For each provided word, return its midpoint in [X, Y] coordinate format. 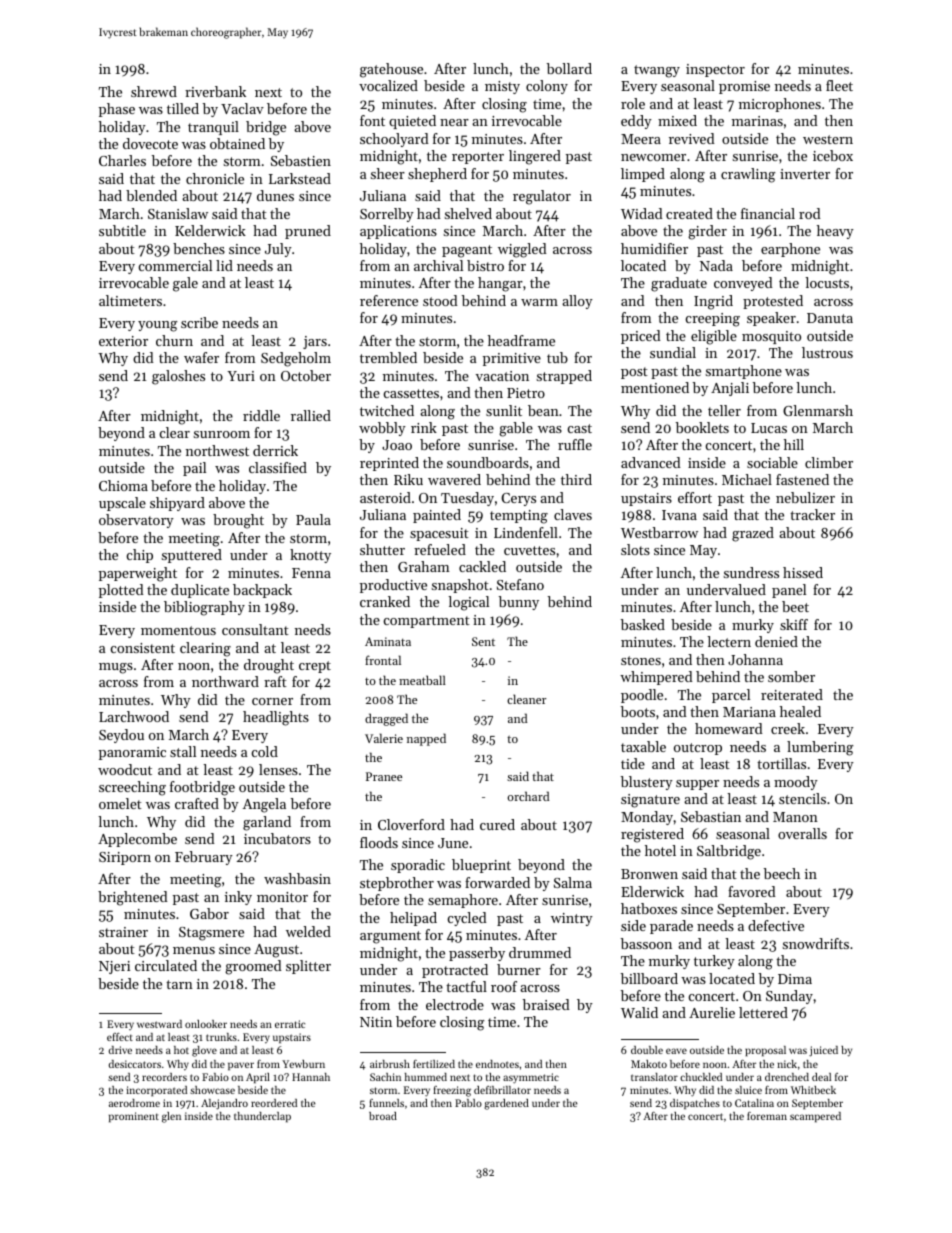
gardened [506, 1104]
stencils [802, 798]
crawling [748, 175]
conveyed [743, 284]
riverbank [215, 91]
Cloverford [411, 824]
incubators [277, 838]
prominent [134, 1117]
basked [643, 624]
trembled [388, 357]
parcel [731, 696]
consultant [255, 629]
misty [502, 87]
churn [174, 340]
